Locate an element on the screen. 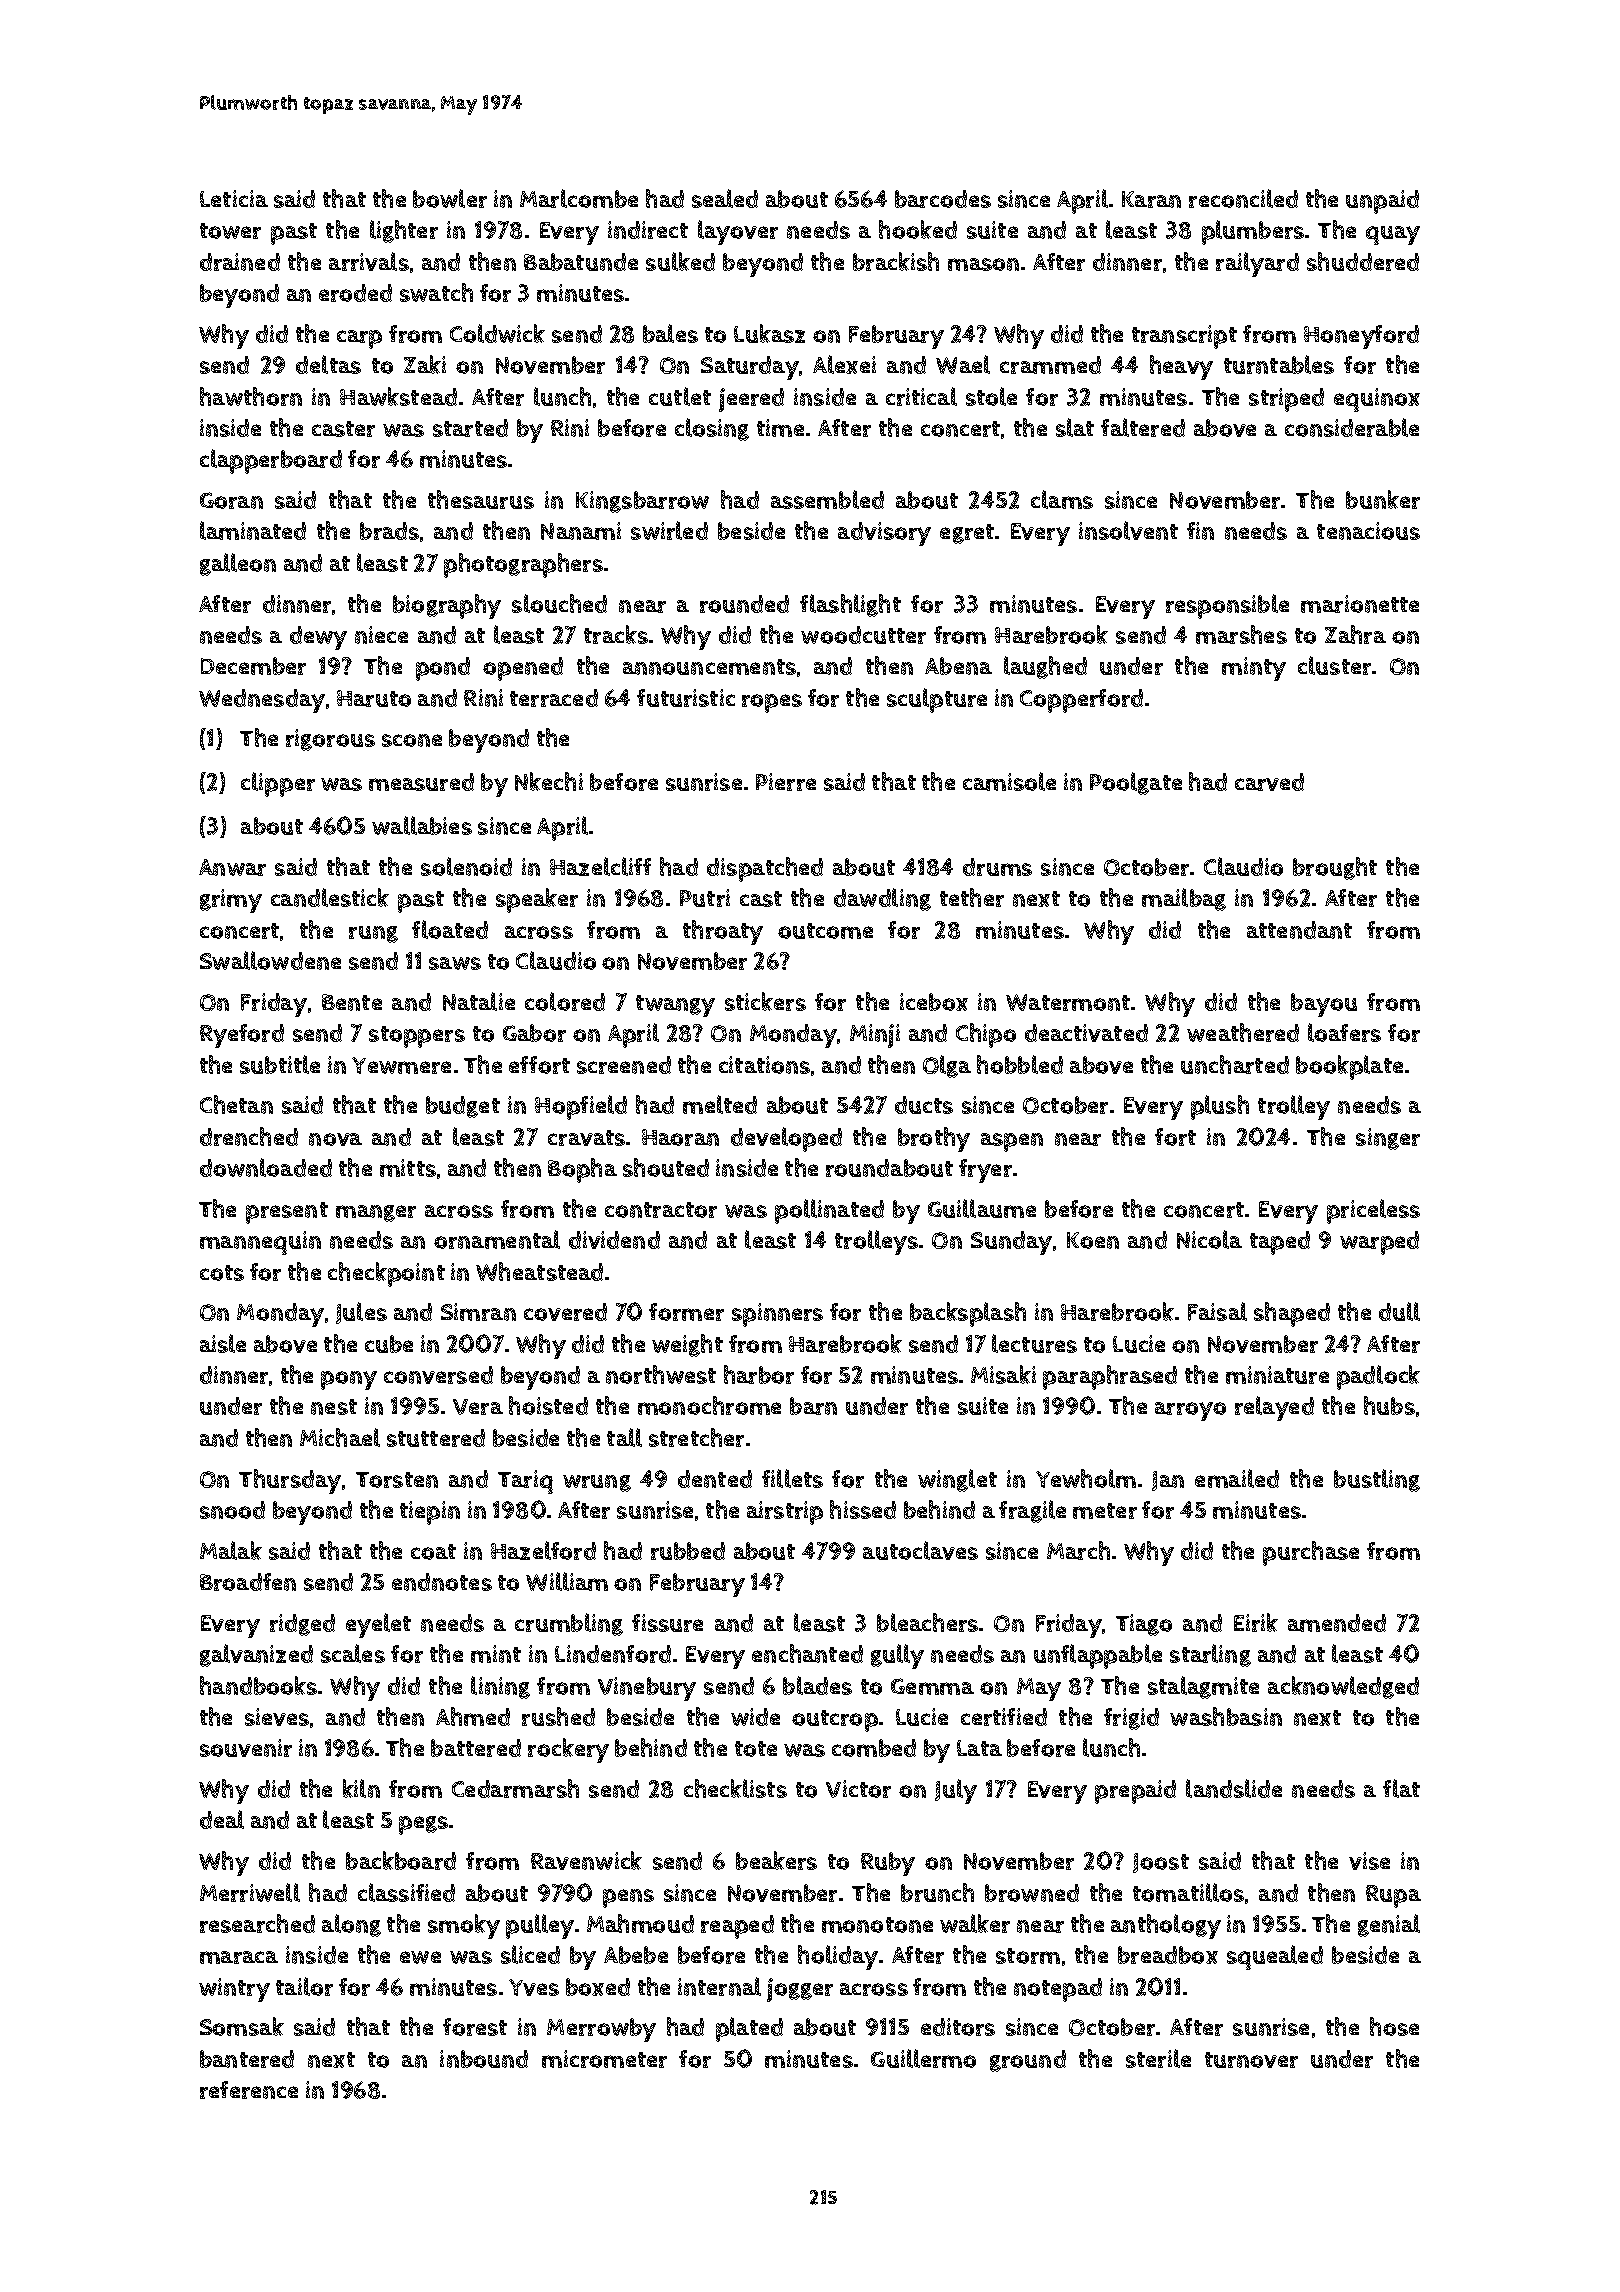 The width and height of the screenshot is (1620, 2292). squealed is located at coordinates (1275, 1957).
